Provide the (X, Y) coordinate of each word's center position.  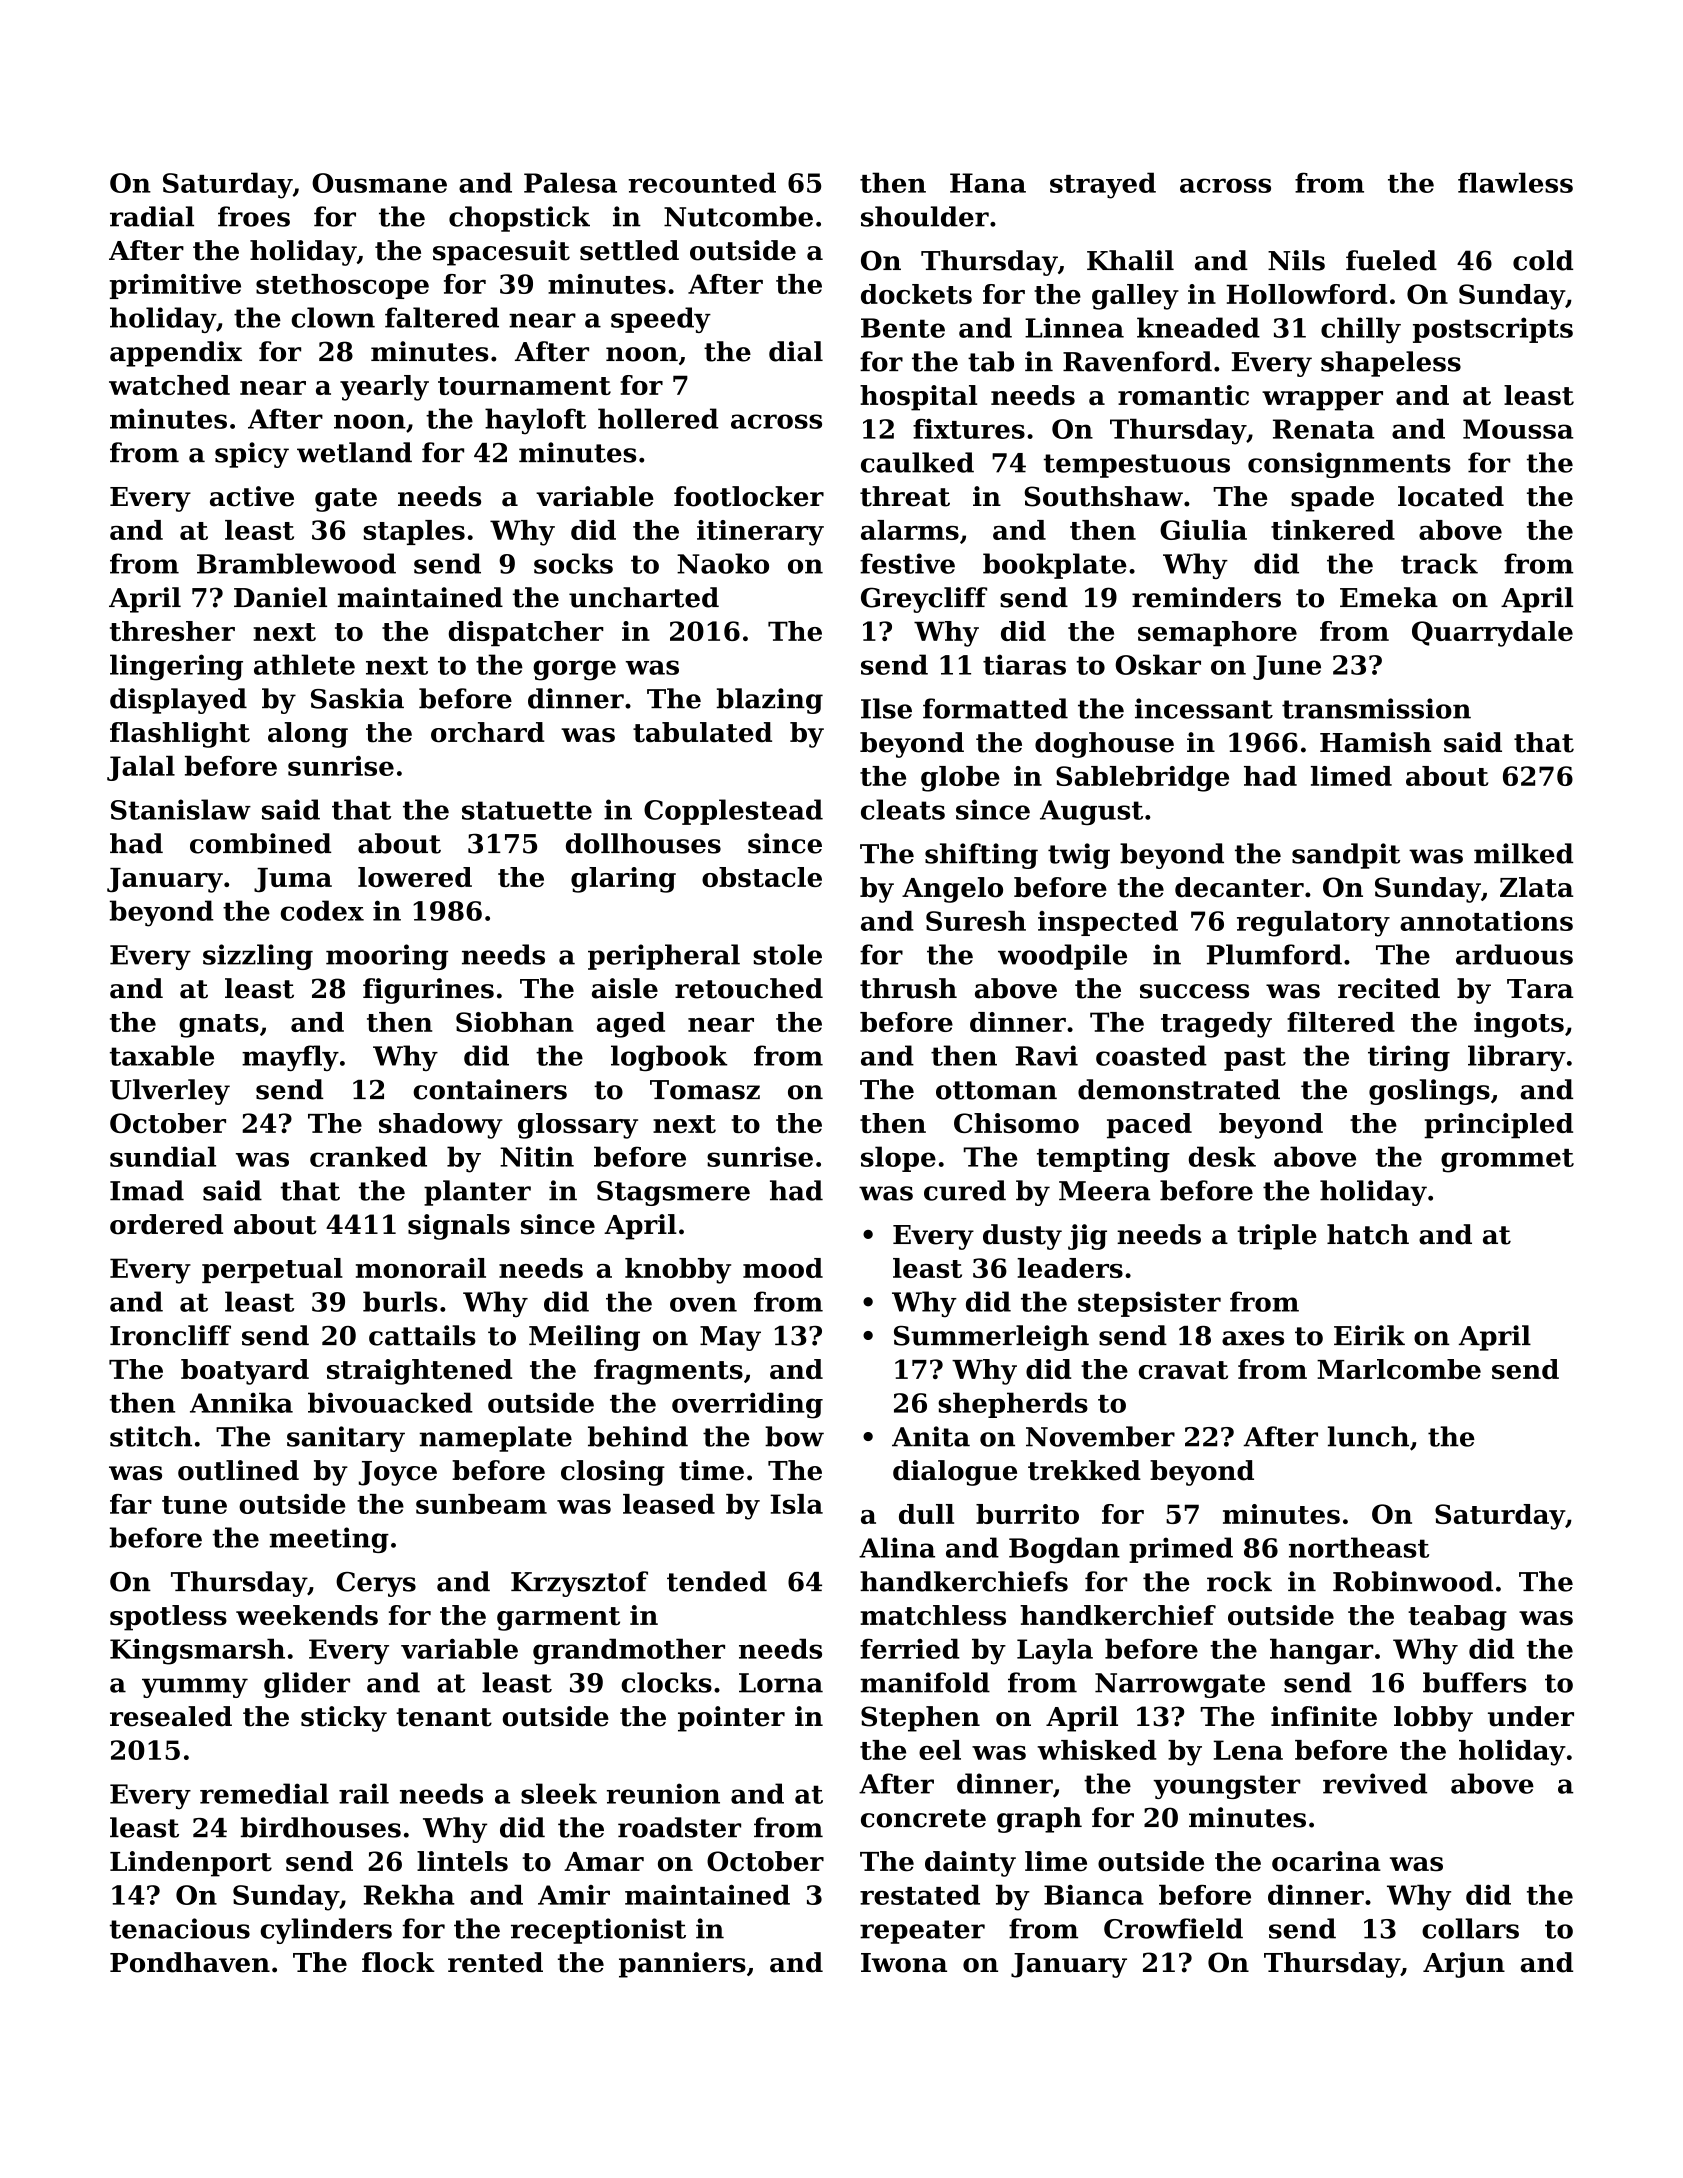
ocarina (1326, 1861)
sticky (344, 1719)
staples (414, 532)
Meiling (584, 1338)
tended (717, 1581)
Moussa (1518, 429)
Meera (1105, 1191)
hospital (918, 398)
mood (783, 1268)
